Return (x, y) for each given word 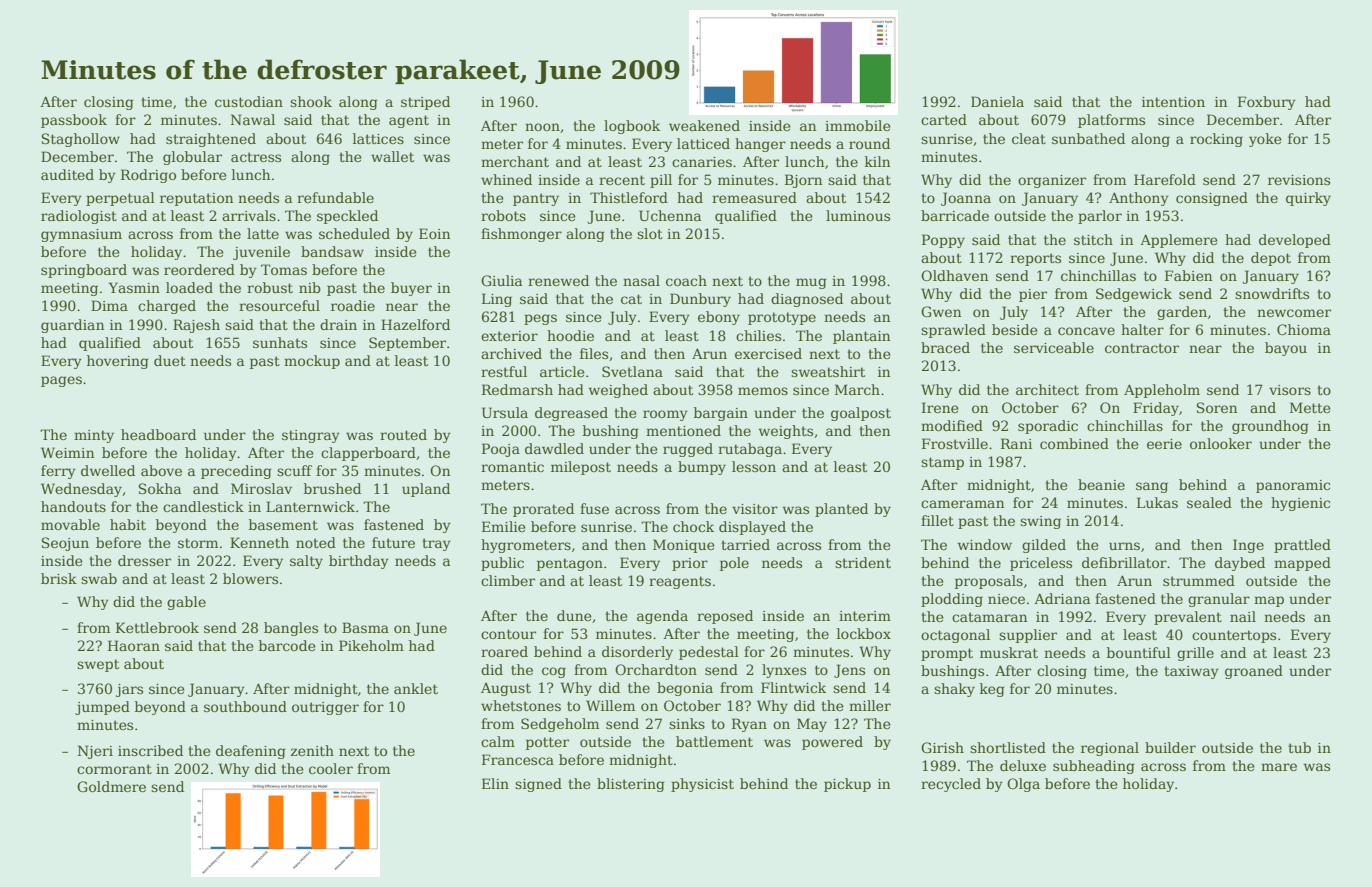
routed (403, 434)
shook (311, 101)
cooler (331, 768)
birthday (359, 562)
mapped (1302, 564)
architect (1047, 389)
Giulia (501, 280)
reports (1035, 259)
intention (1173, 102)
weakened (704, 125)
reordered (199, 269)
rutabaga (750, 450)
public (502, 564)
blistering (631, 785)
